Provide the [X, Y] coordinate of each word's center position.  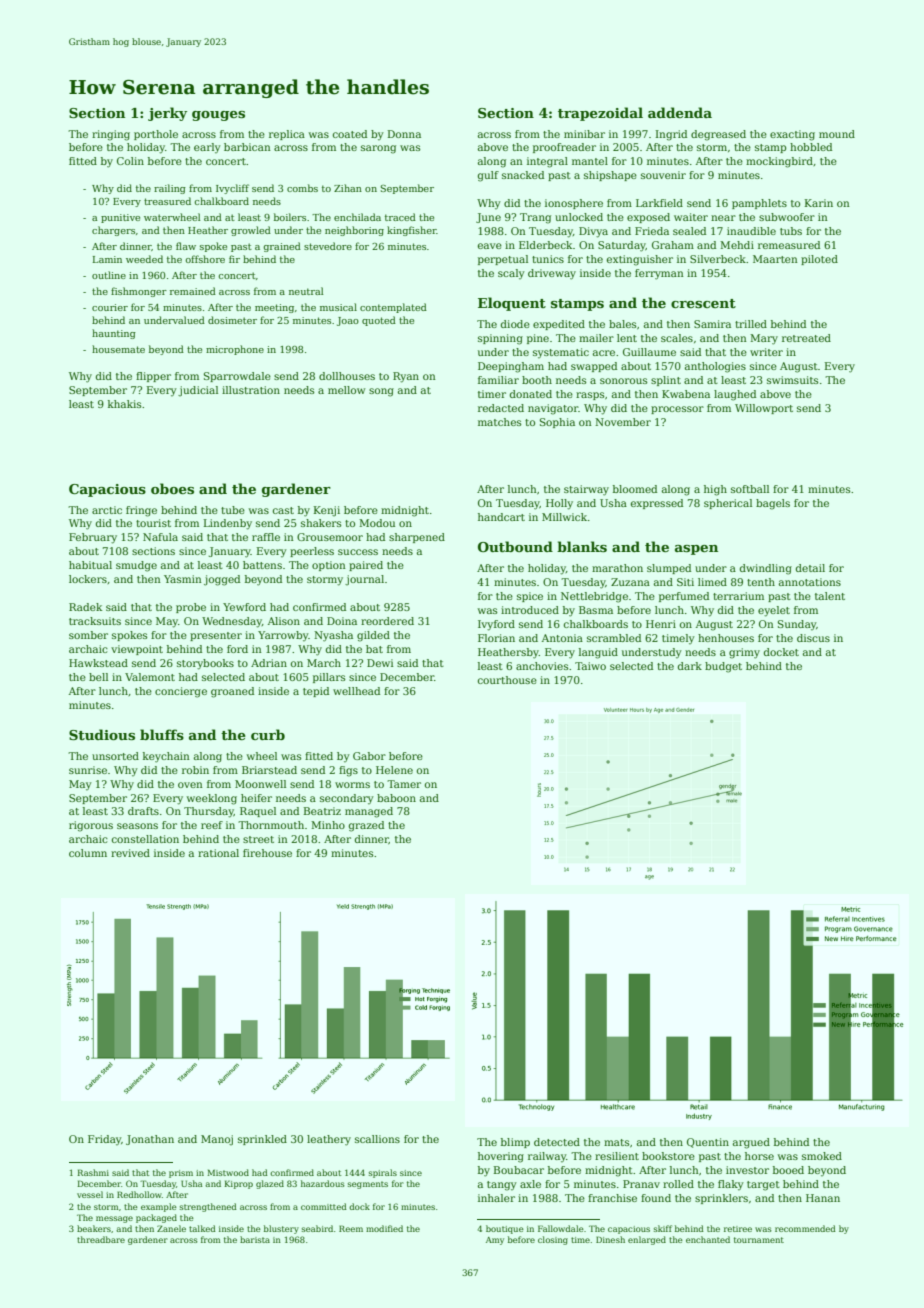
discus [813, 638]
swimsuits [792, 380]
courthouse [507, 680]
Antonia [562, 638]
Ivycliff [232, 189]
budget [723, 667]
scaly [511, 274]
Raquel [258, 812]
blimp [515, 1143]
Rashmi [93, 1172]
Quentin [708, 1143]
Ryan [406, 377]
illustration [251, 390]
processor [677, 410]
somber [88, 635]
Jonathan [150, 1140]
